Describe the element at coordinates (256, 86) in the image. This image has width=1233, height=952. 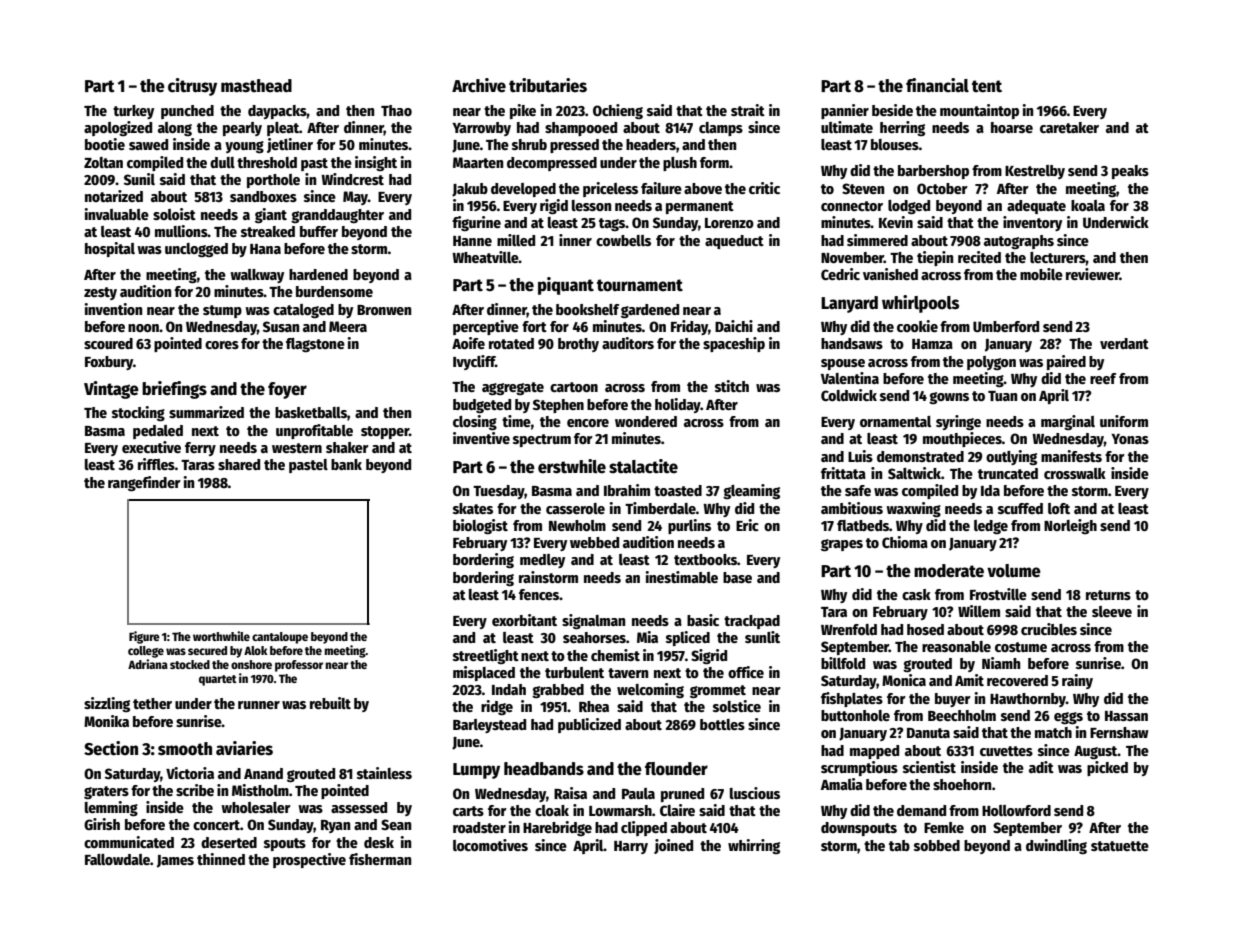
I see `masthead` at that location.
